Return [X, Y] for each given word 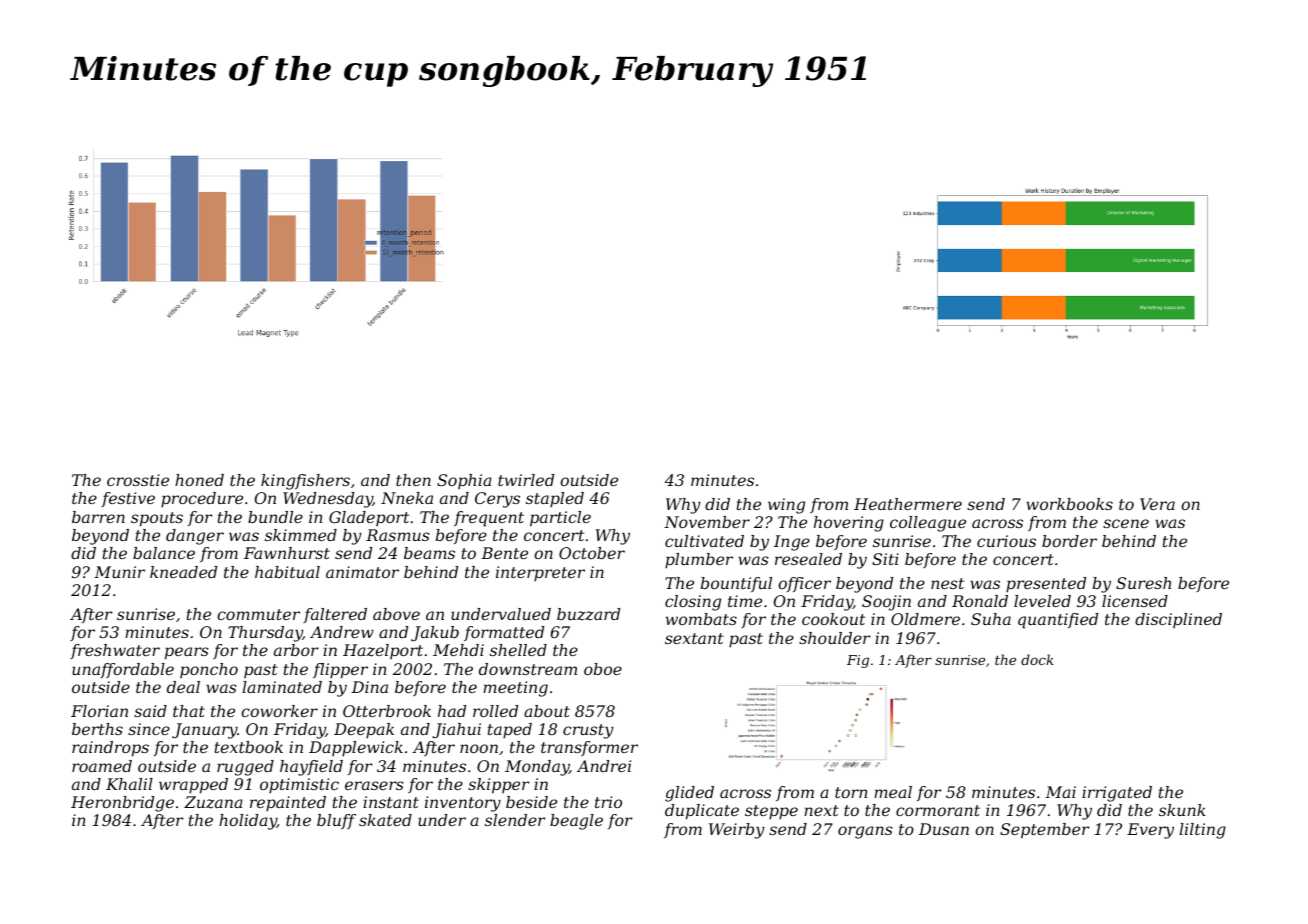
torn [851, 792]
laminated [282, 687]
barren [98, 517]
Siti [885, 559]
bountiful [736, 584]
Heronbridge [122, 804]
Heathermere [908, 504]
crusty [588, 731]
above [396, 614]
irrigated [1117, 794]
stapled [555, 500]
